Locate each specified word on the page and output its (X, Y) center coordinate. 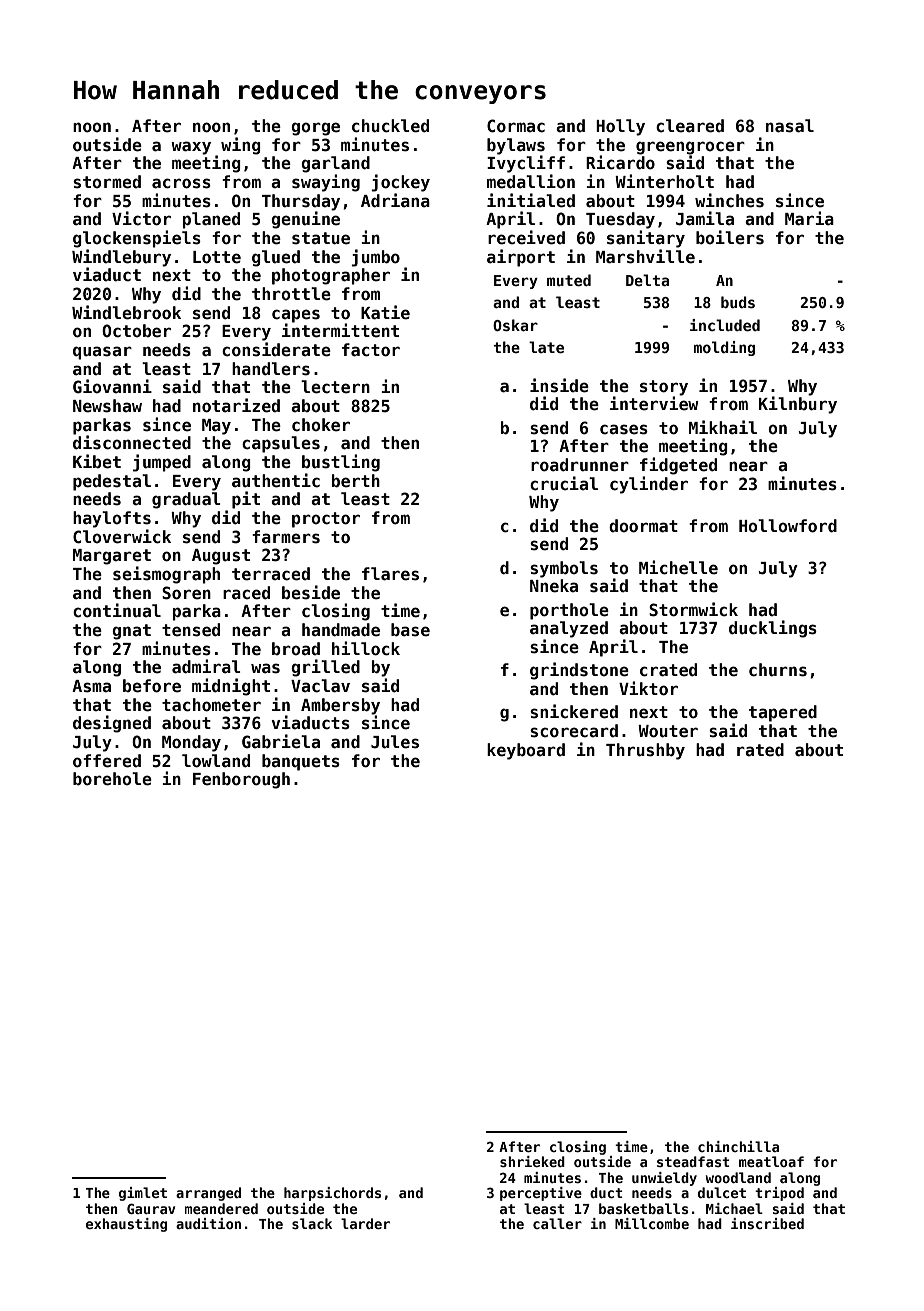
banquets (301, 762)
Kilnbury (798, 405)
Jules (395, 742)
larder (365, 1223)
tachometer (211, 705)
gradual (186, 500)
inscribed (767, 1223)
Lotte (217, 257)
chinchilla (738, 1146)
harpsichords (332, 1194)
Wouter (668, 731)
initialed (531, 200)
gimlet (143, 1194)
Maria (809, 218)
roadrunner (580, 465)
